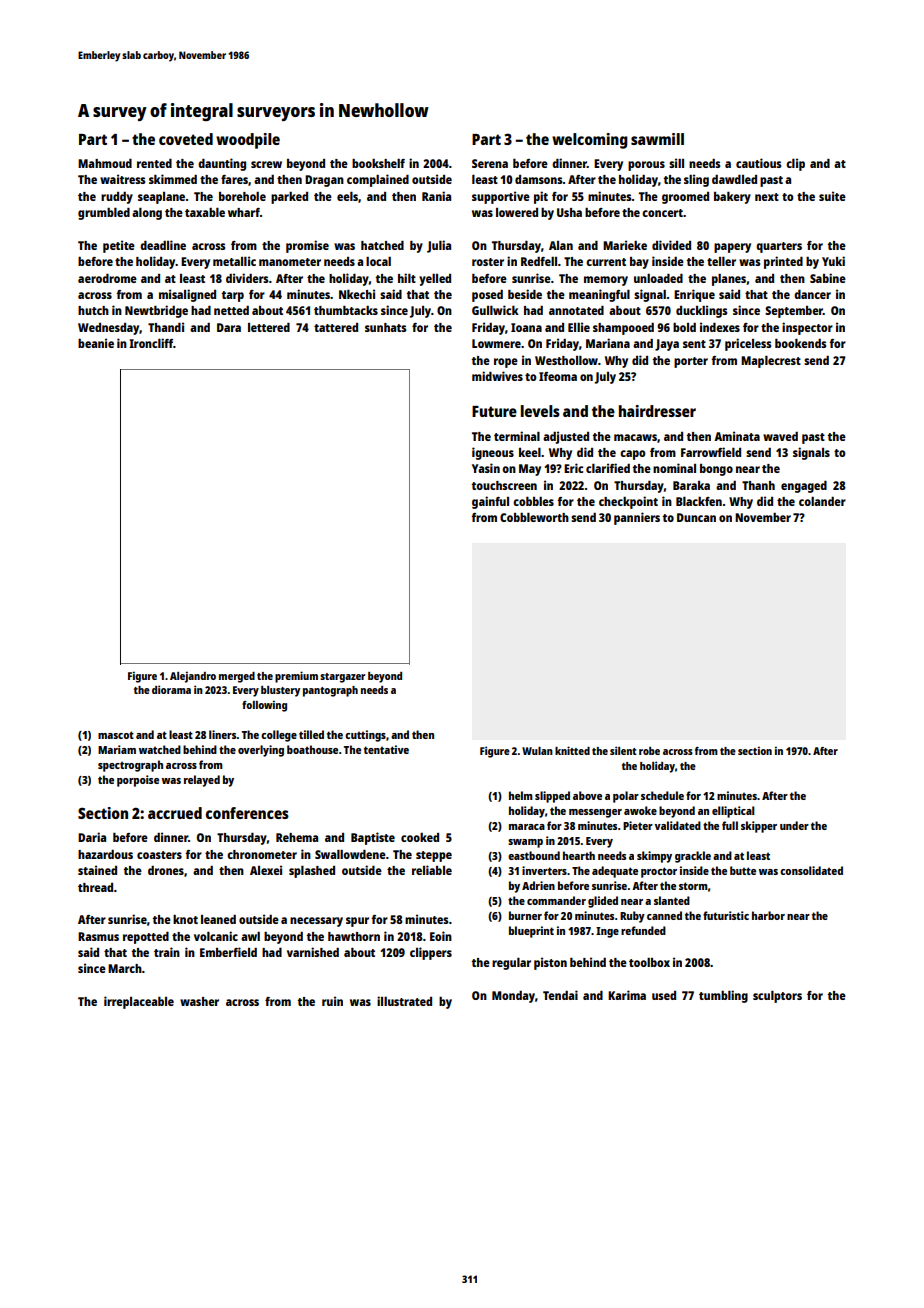 Image resolution: width=924 pixels, height=1308 pixels. What do you see at coordinates (193, 677) in the page?
I see `Alejandro` at bounding box center [193, 677].
